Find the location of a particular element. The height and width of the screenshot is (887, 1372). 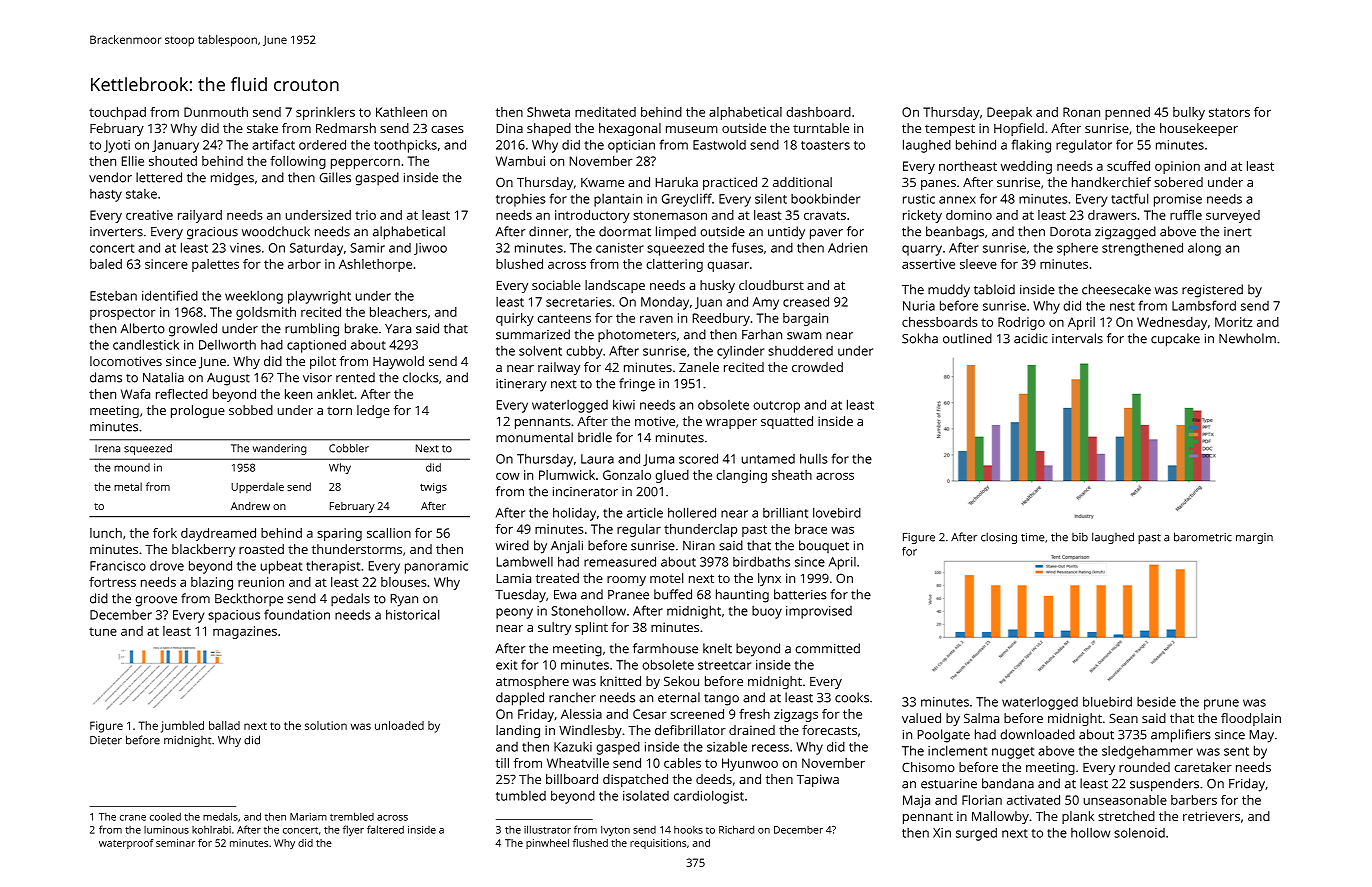

wandering is located at coordinates (279, 449).
